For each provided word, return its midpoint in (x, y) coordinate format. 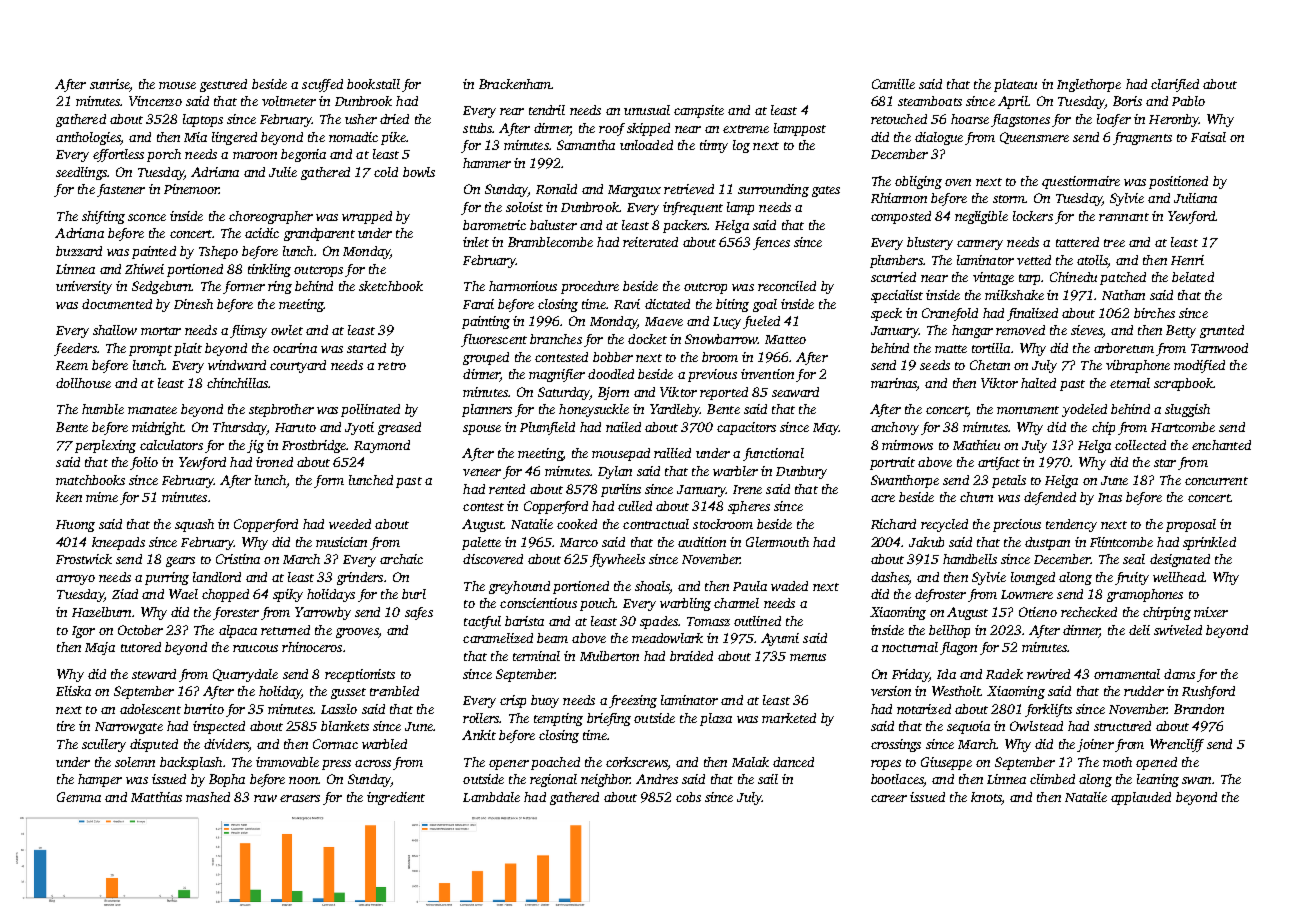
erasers (300, 798)
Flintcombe (1121, 542)
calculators (171, 445)
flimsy (248, 331)
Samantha (586, 145)
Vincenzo (155, 101)
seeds (935, 365)
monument (1028, 410)
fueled (761, 322)
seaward (795, 392)
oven (958, 182)
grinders (360, 578)
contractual (656, 524)
